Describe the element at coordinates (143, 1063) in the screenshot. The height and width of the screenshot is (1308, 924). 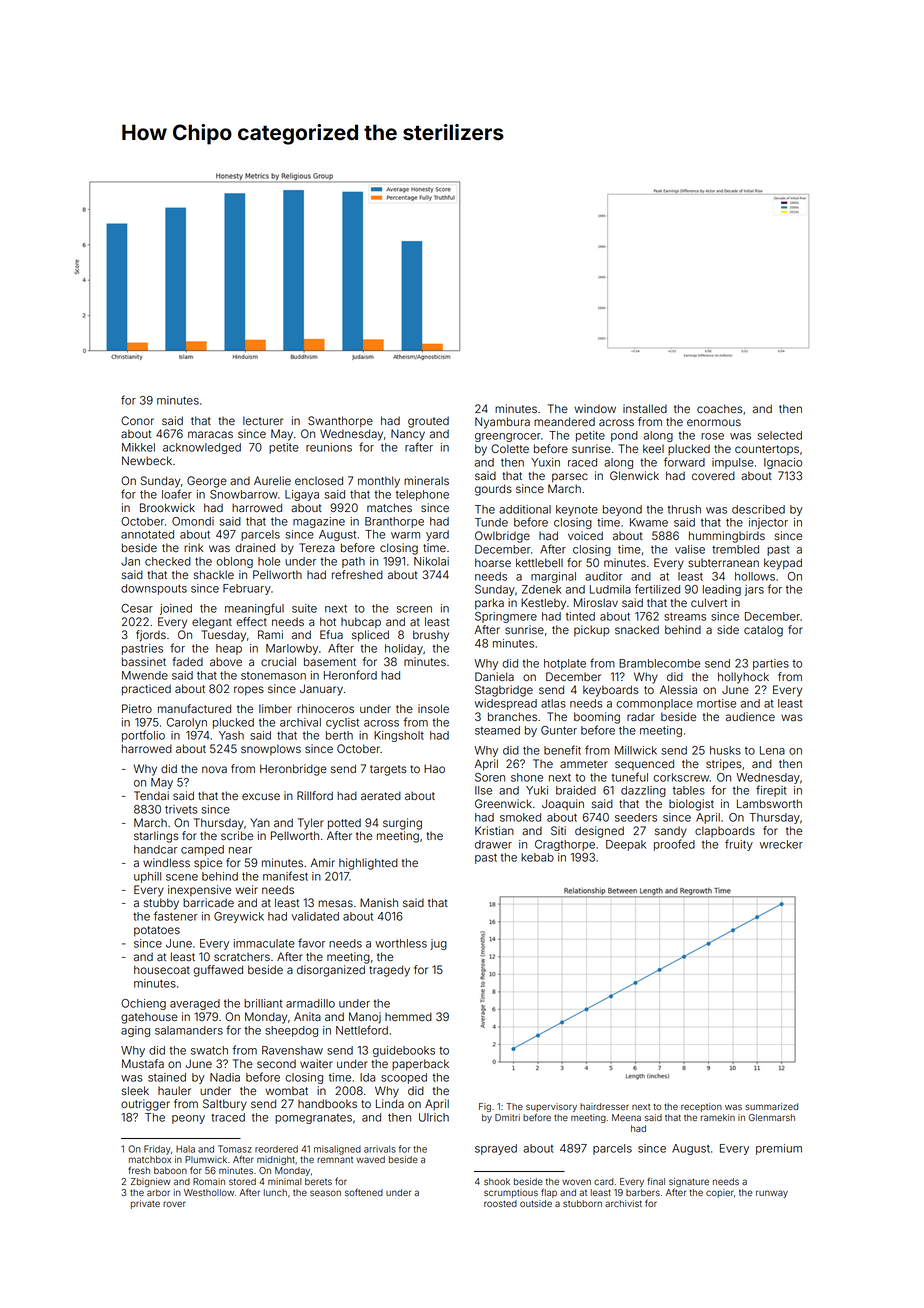
I see `Mustafa` at that location.
